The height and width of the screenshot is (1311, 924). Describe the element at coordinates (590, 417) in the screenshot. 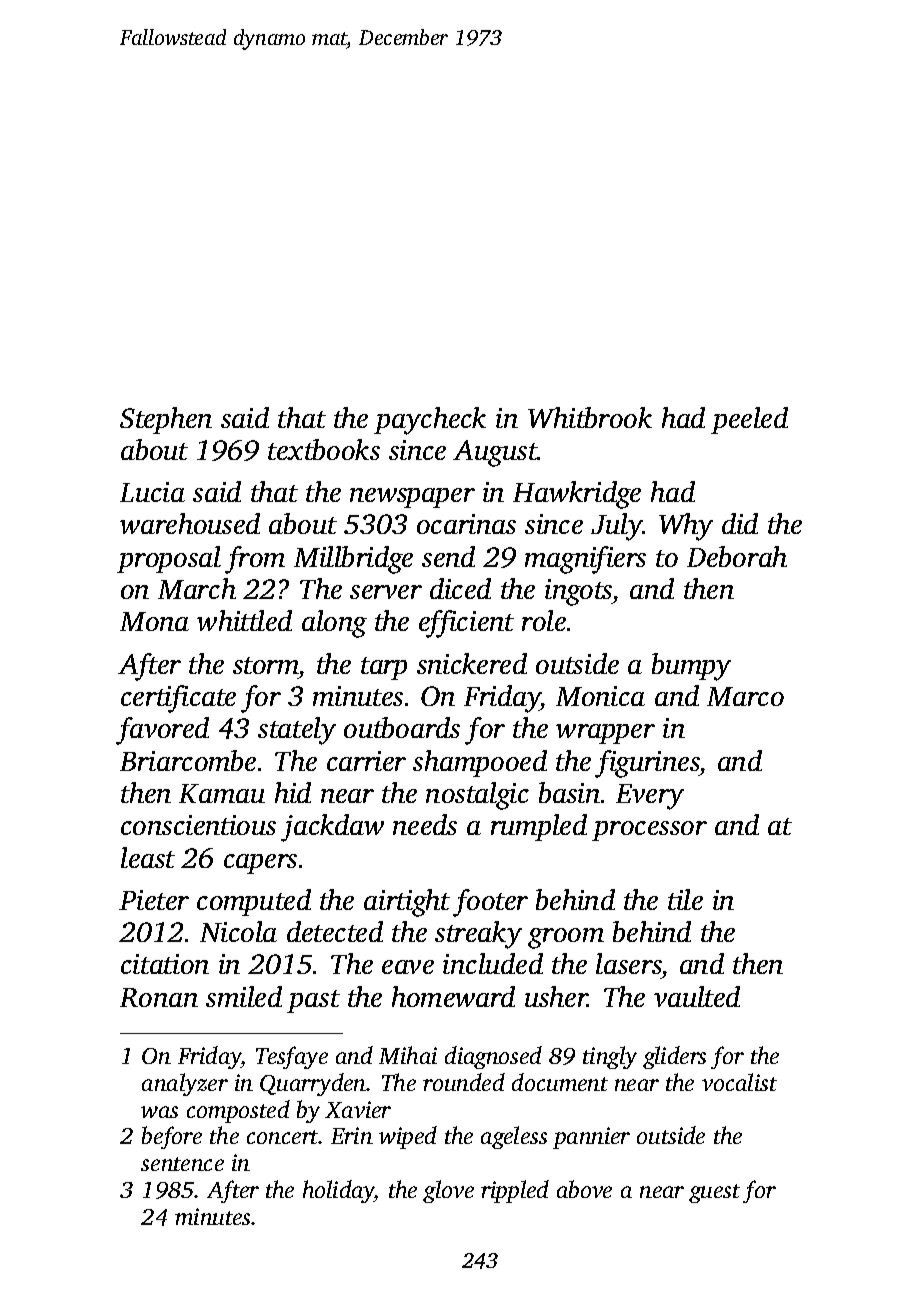

I see `Whitbrook` at that location.
